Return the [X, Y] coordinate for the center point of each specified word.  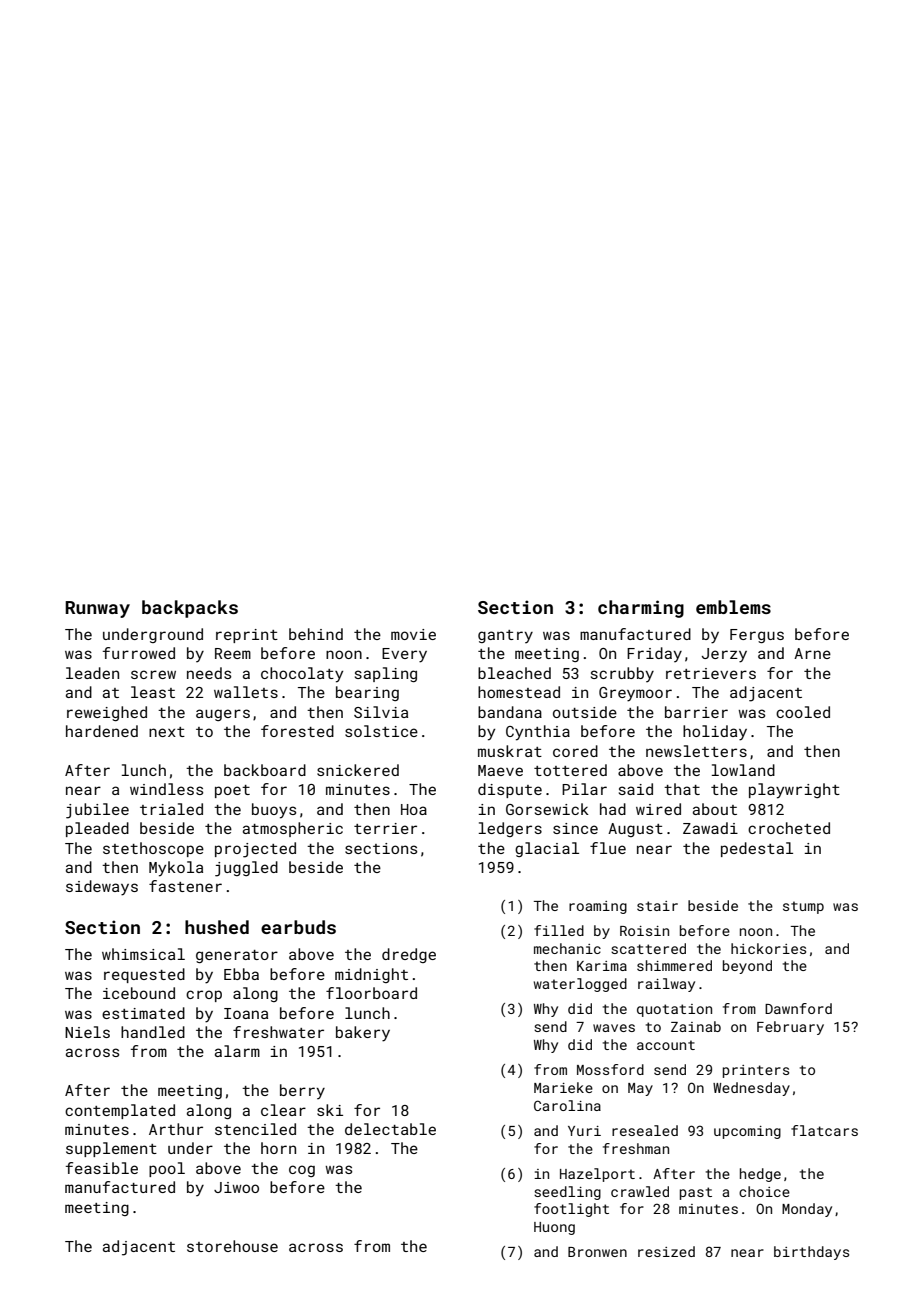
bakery [363, 1034]
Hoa [414, 809]
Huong [554, 1228]
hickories [768, 948]
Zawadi [710, 828]
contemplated [120, 1111]
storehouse [232, 1246]
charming [641, 609]
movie [413, 634]
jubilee [97, 811]
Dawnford [798, 1008]
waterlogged [580, 985]
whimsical [143, 954]
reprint [247, 636]
